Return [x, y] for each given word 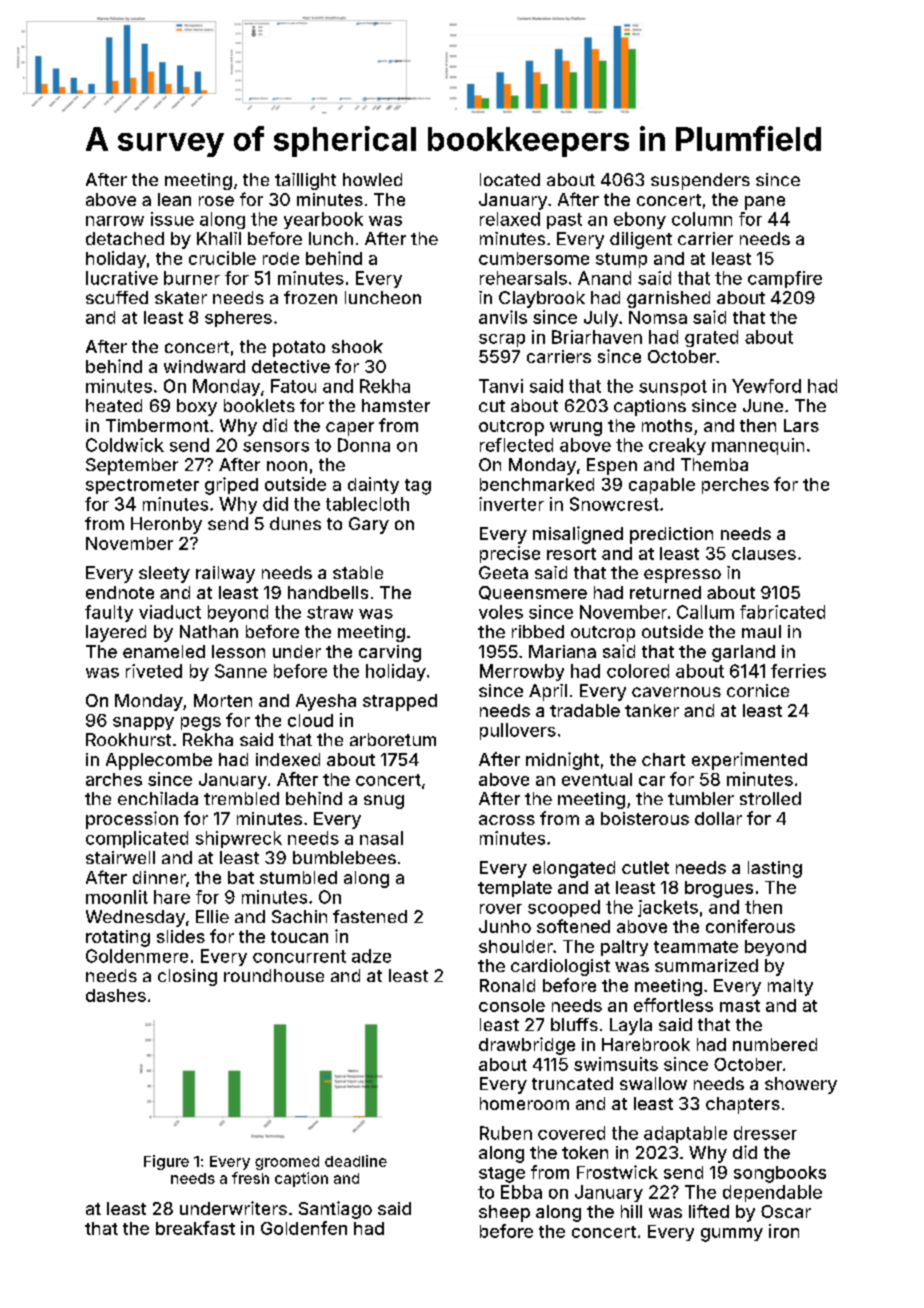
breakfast [195, 1228]
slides [181, 936]
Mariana [562, 651]
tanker [652, 710]
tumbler [701, 798]
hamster [396, 405]
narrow [115, 221]
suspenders [700, 181]
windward [204, 366]
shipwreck [239, 839]
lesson [238, 651]
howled [372, 179]
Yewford [766, 386]
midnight [562, 761]
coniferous [750, 926]
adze [371, 956]
